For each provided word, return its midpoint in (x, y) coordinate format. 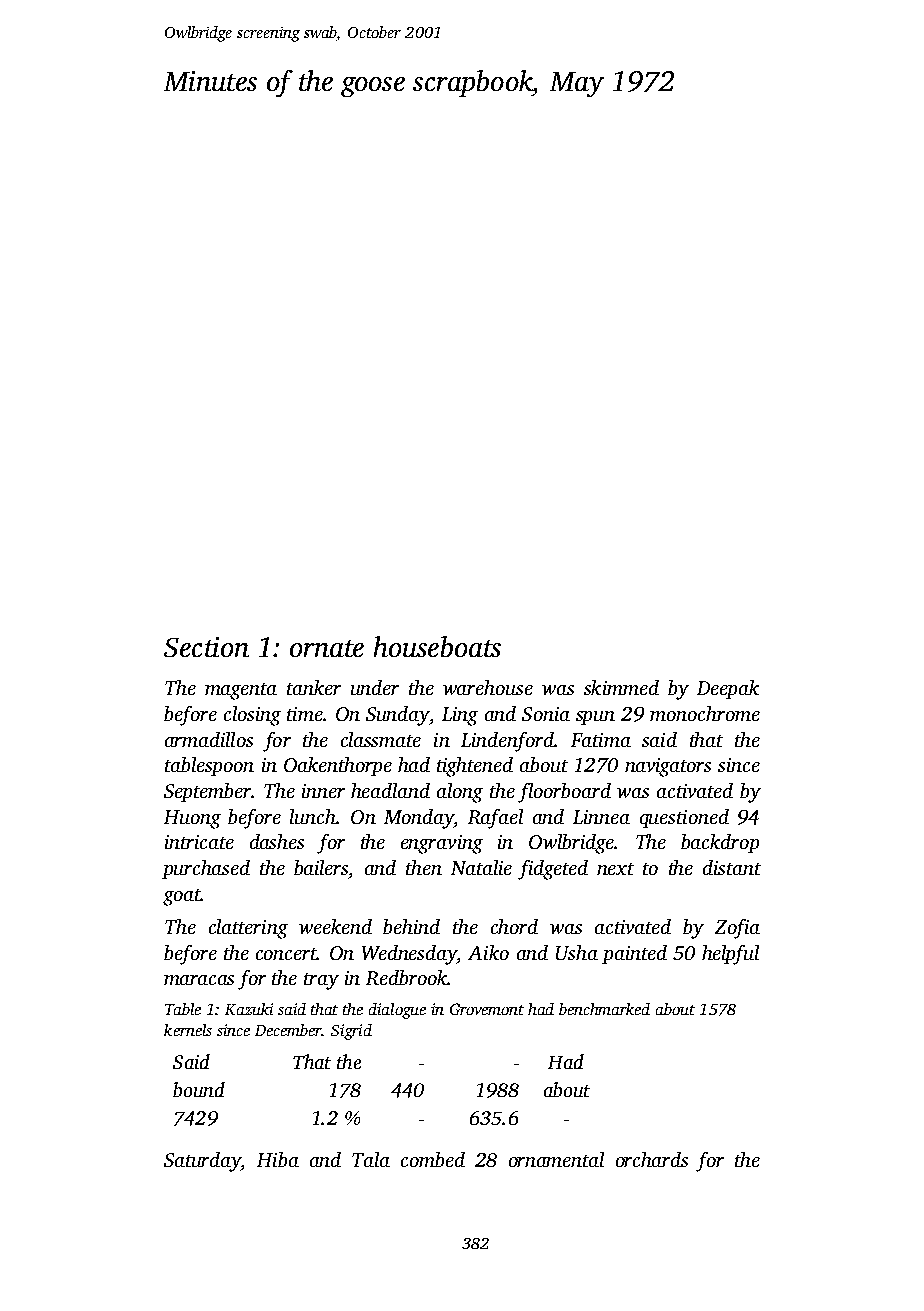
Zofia (737, 929)
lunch (313, 816)
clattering (248, 929)
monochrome (705, 713)
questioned (684, 818)
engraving (442, 844)
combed (433, 1159)
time (305, 714)
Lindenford (507, 742)
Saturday (202, 1162)
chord (514, 926)
